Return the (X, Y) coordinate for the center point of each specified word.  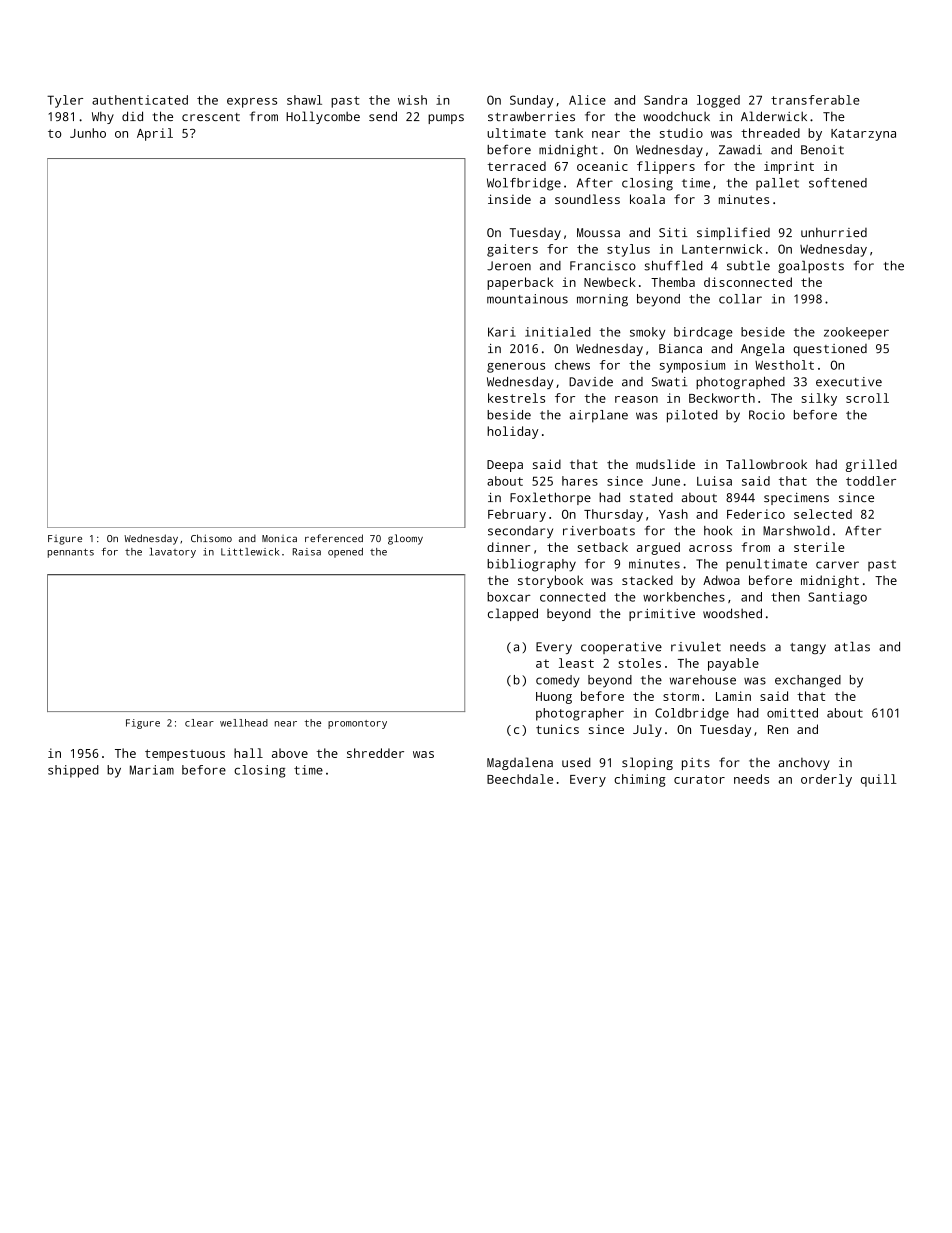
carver (837, 565)
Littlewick (250, 552)
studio (681, 133)
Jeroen (509, 266)
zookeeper (856, 333)
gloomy (405, 539)
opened (345, 553)
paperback (520, 283)
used (576, 762)
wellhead (244, 723)
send (383, 116)
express (252, 103)
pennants (71, 553)
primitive (662, 615)
